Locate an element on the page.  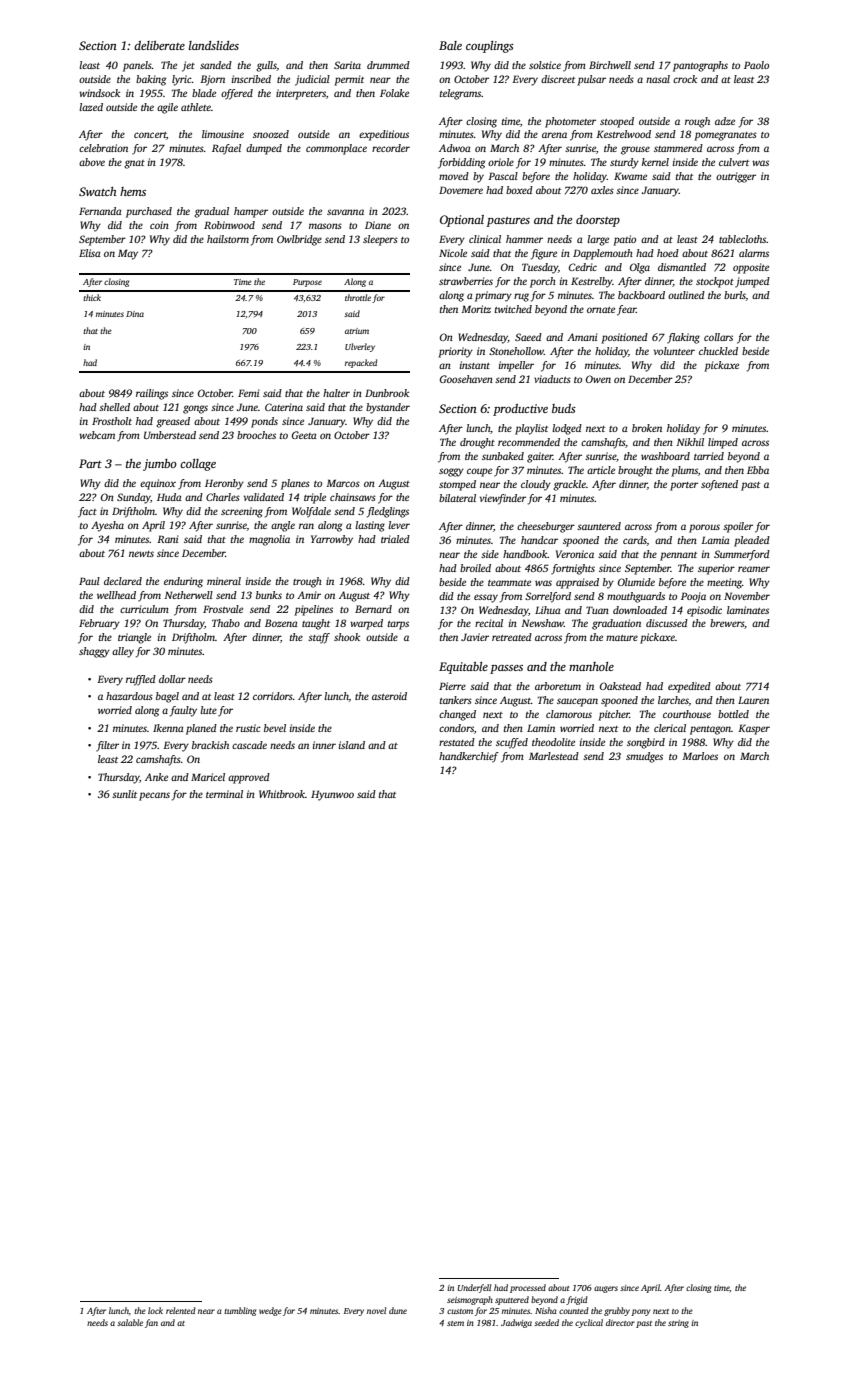
smudges is located at coordinates (644, 757).
